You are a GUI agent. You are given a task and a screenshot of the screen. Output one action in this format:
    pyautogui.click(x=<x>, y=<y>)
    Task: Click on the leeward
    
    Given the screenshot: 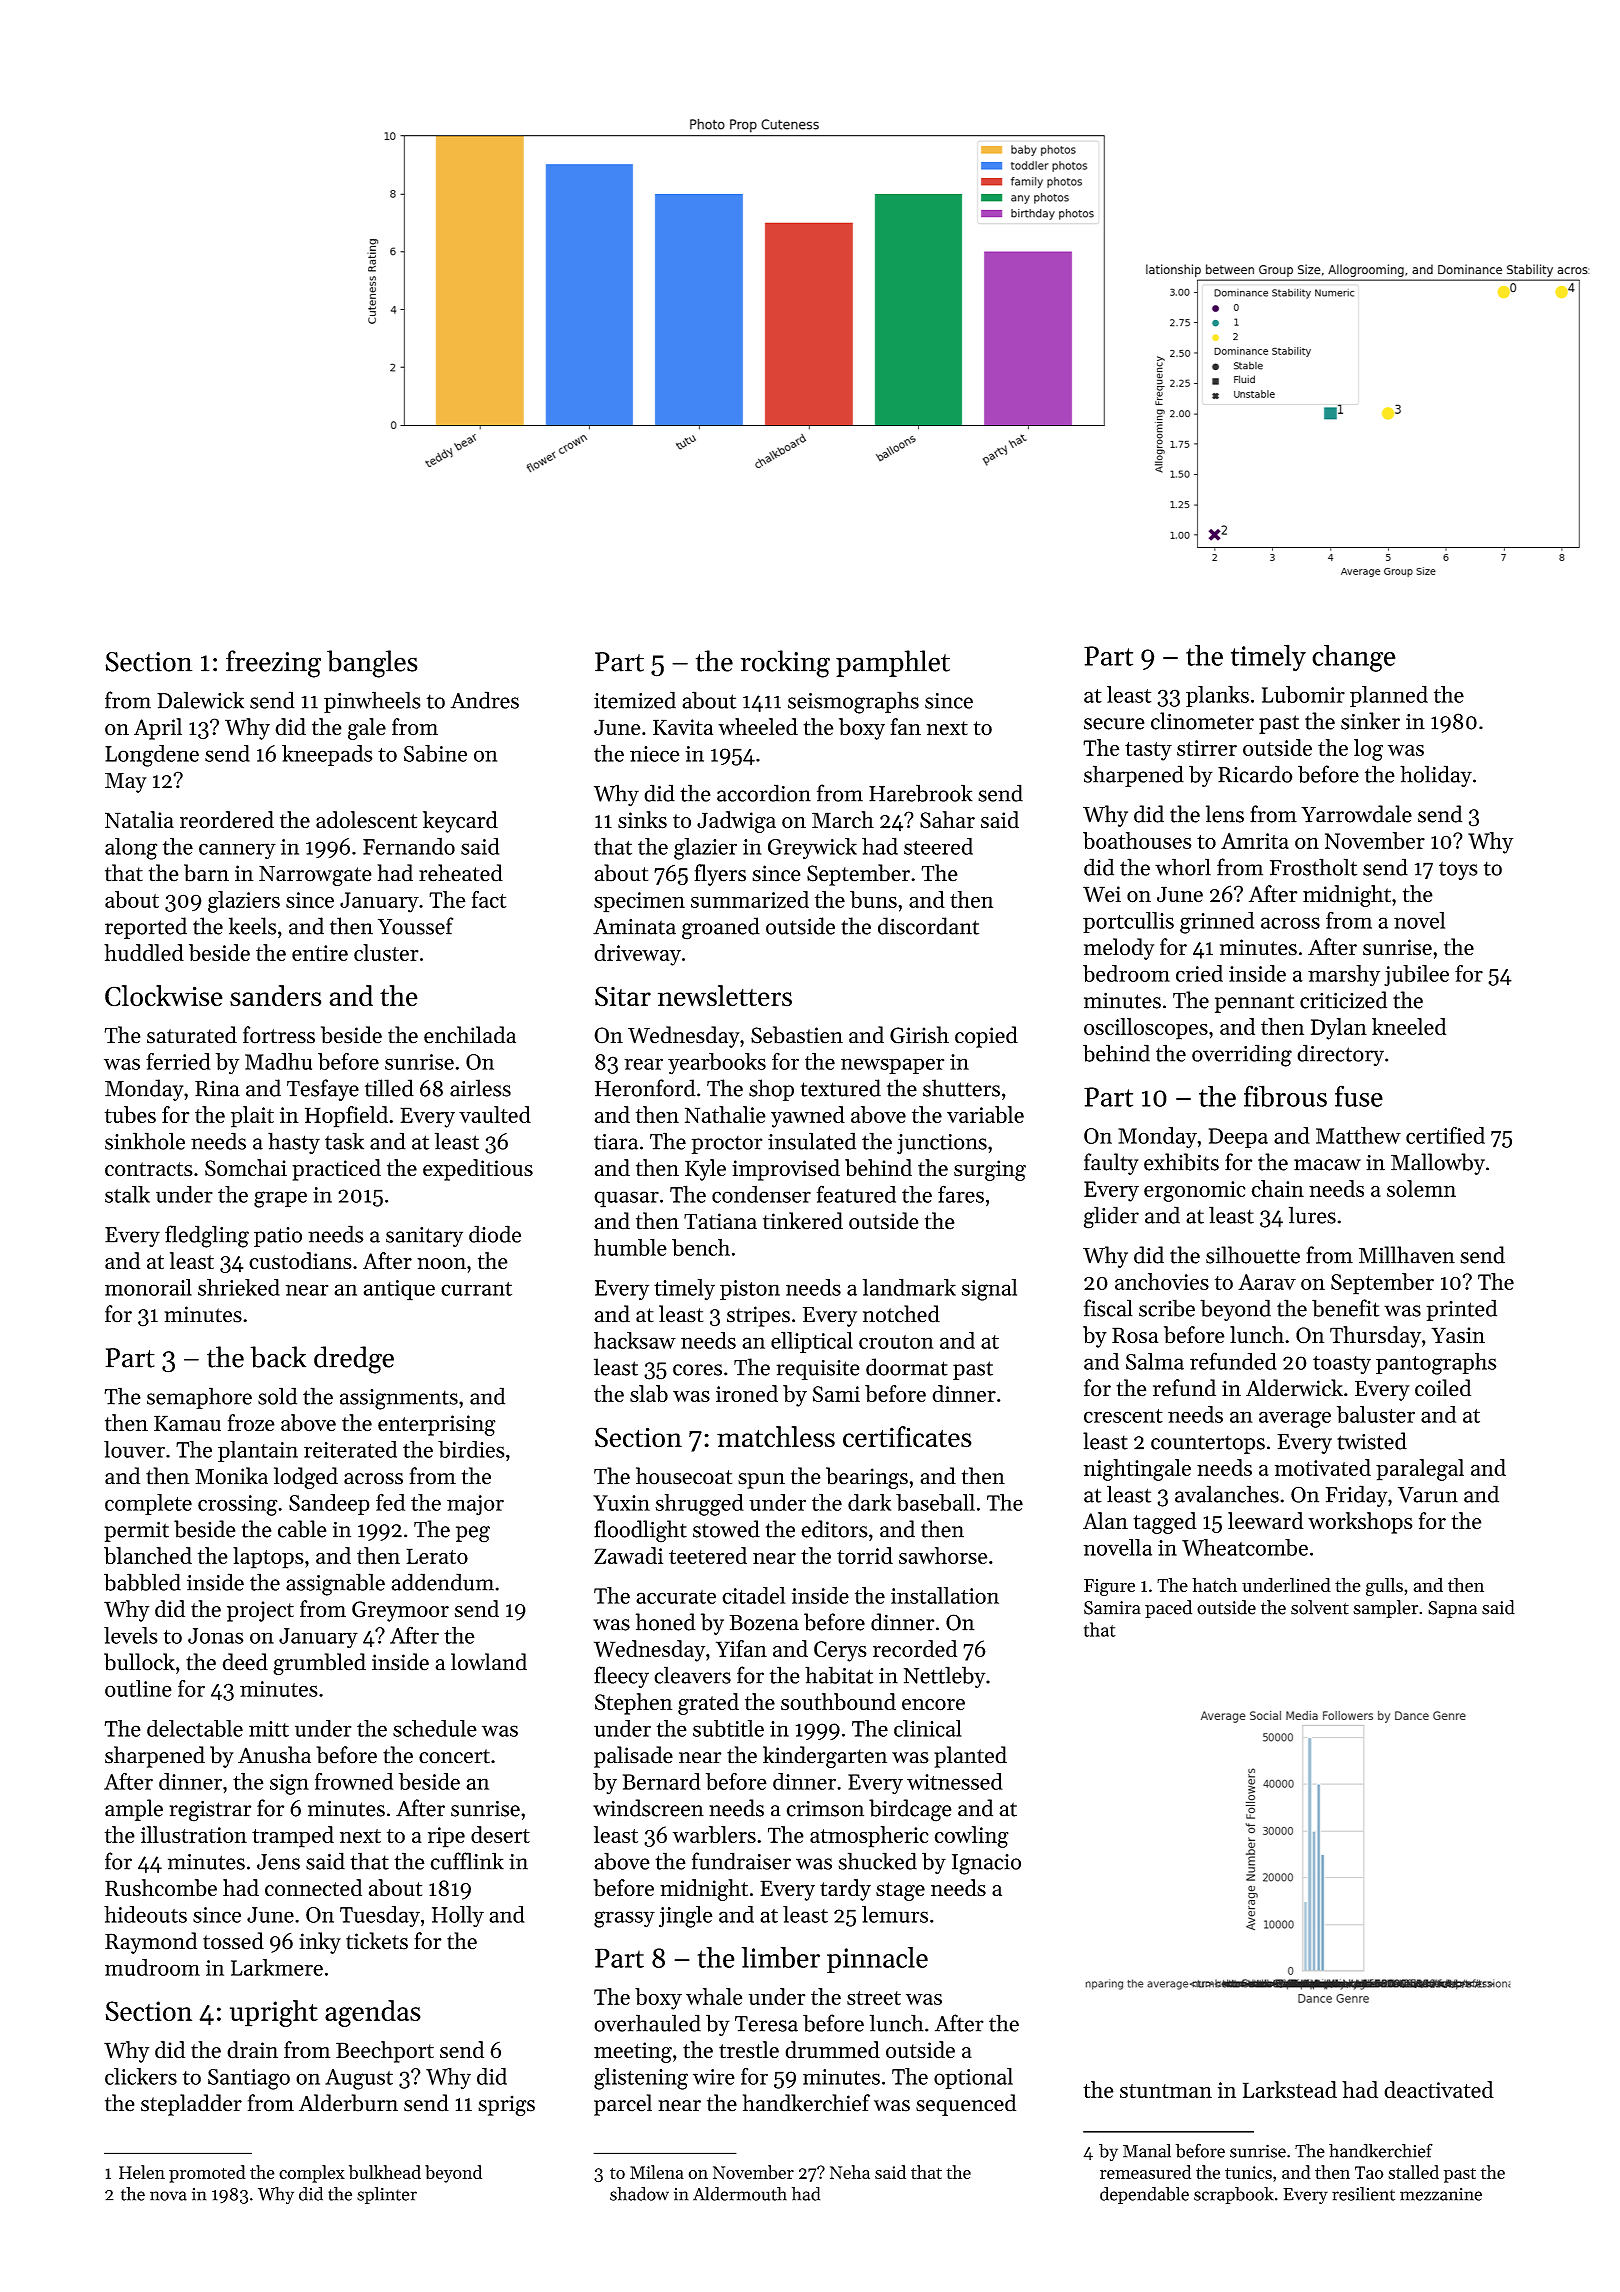 What is the action you would take?
    pyautogui.click(x=1266, y=1521)
